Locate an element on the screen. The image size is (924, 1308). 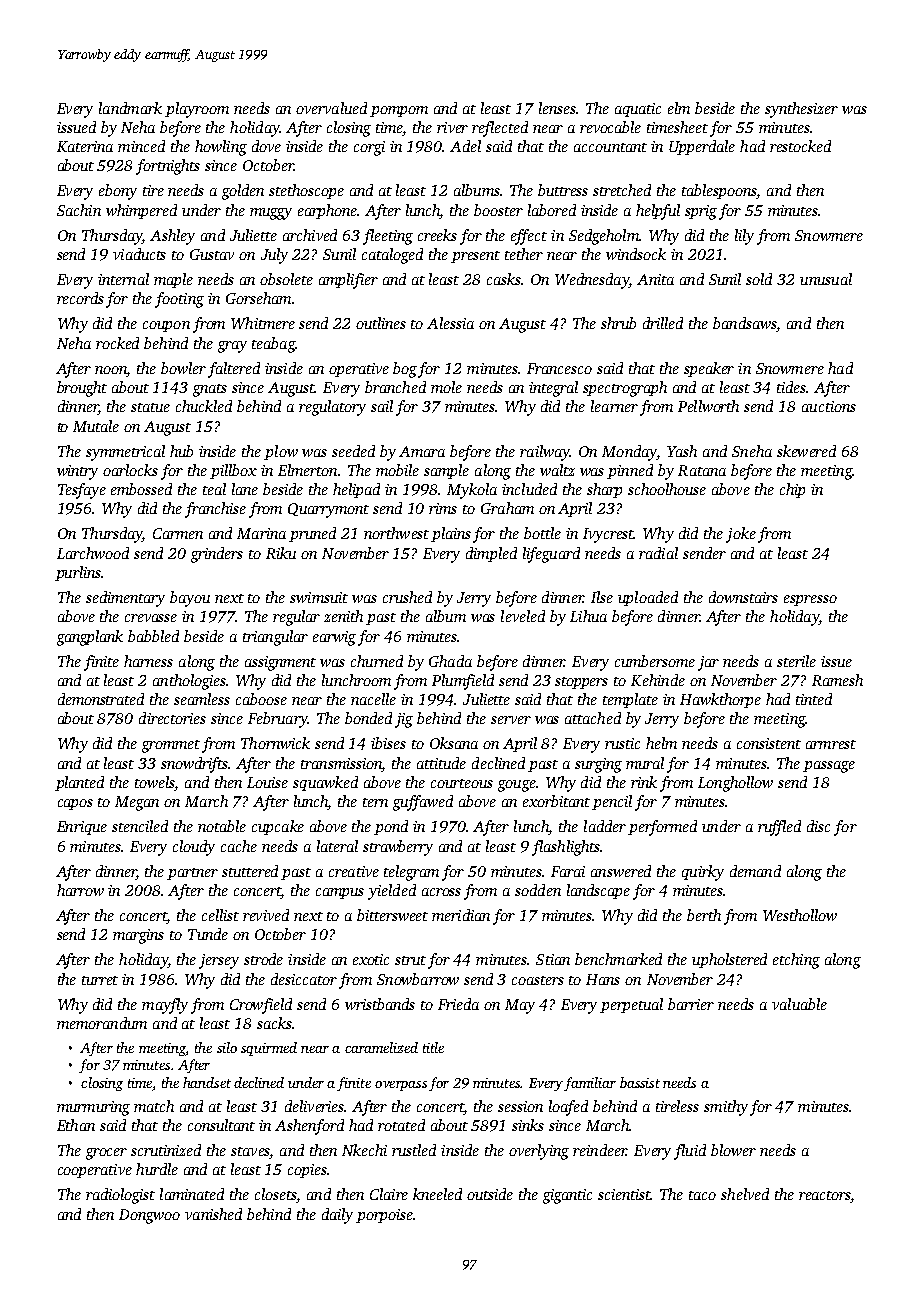
restocked is located at coordinates (800, 146).
